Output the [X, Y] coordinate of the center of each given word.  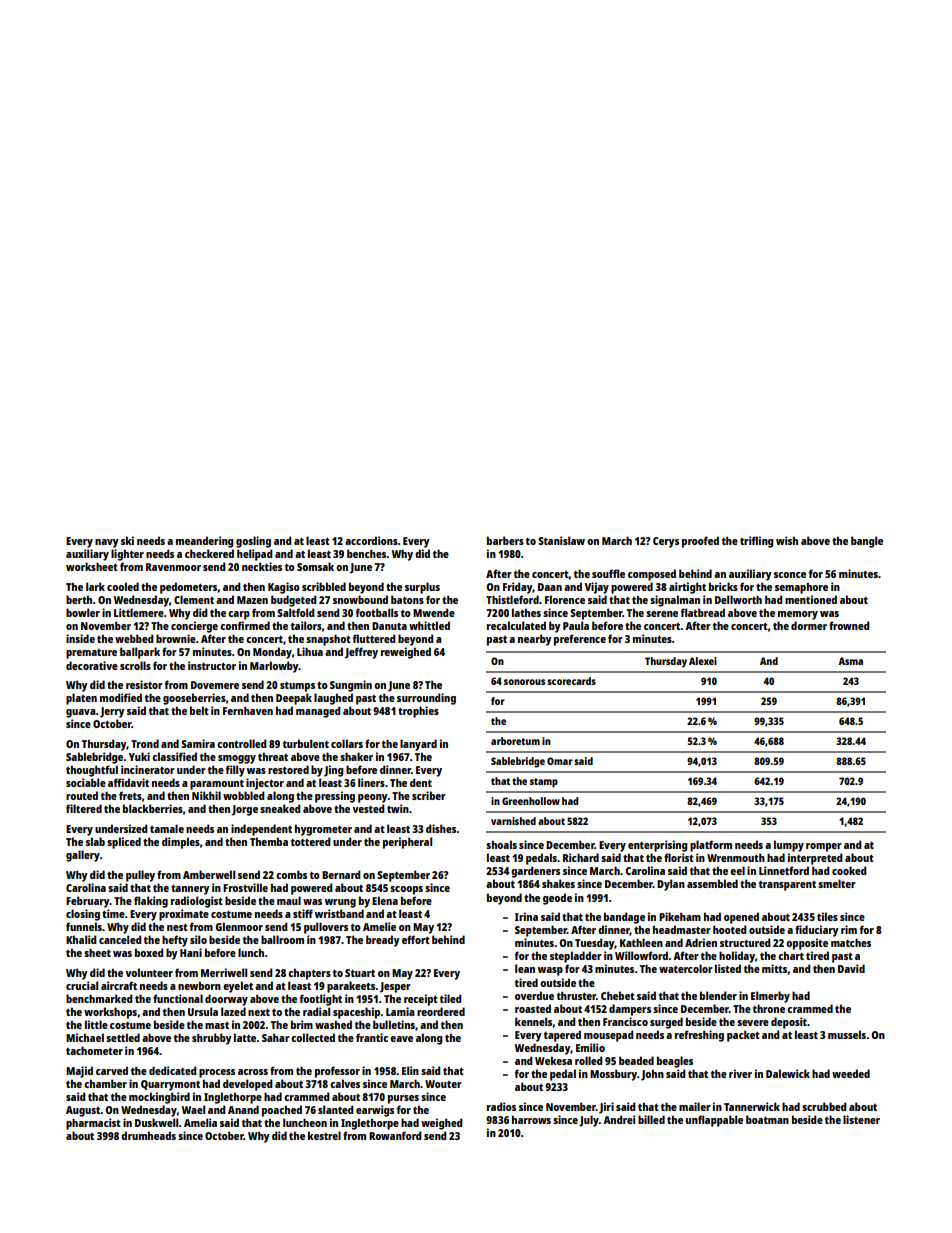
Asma [850, 661]
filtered [84, 808]
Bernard [341, 874]
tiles [827, 916]
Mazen [252, 600]
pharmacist [93, 1124]
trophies [418, 712]
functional [178, 998]
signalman [675, 601]
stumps [297, 687]
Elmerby [770, 997]
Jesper [395, 987]
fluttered [374, 638]
